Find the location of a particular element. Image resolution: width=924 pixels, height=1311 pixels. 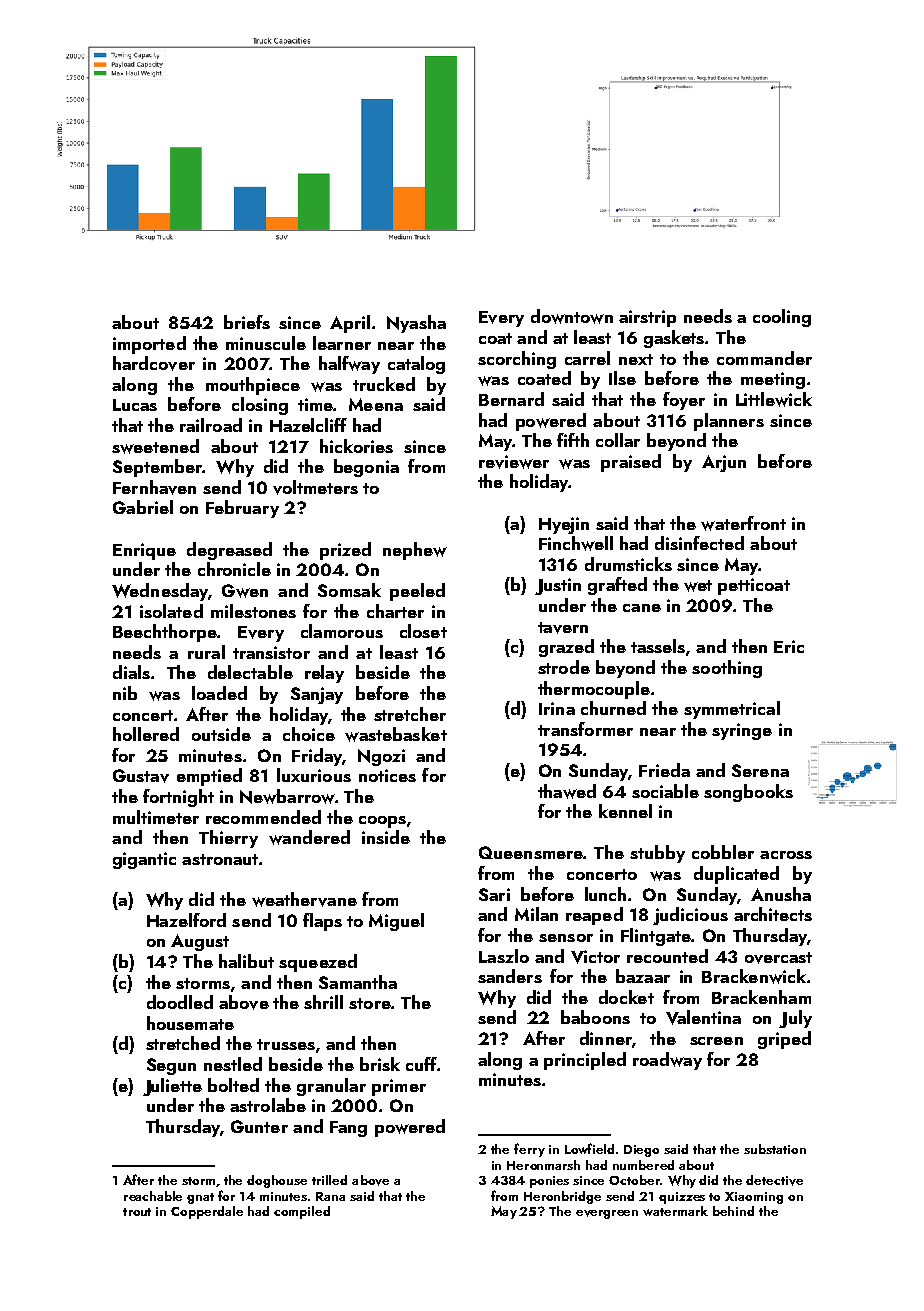

gigantic is located at coordinates (144, 860).
